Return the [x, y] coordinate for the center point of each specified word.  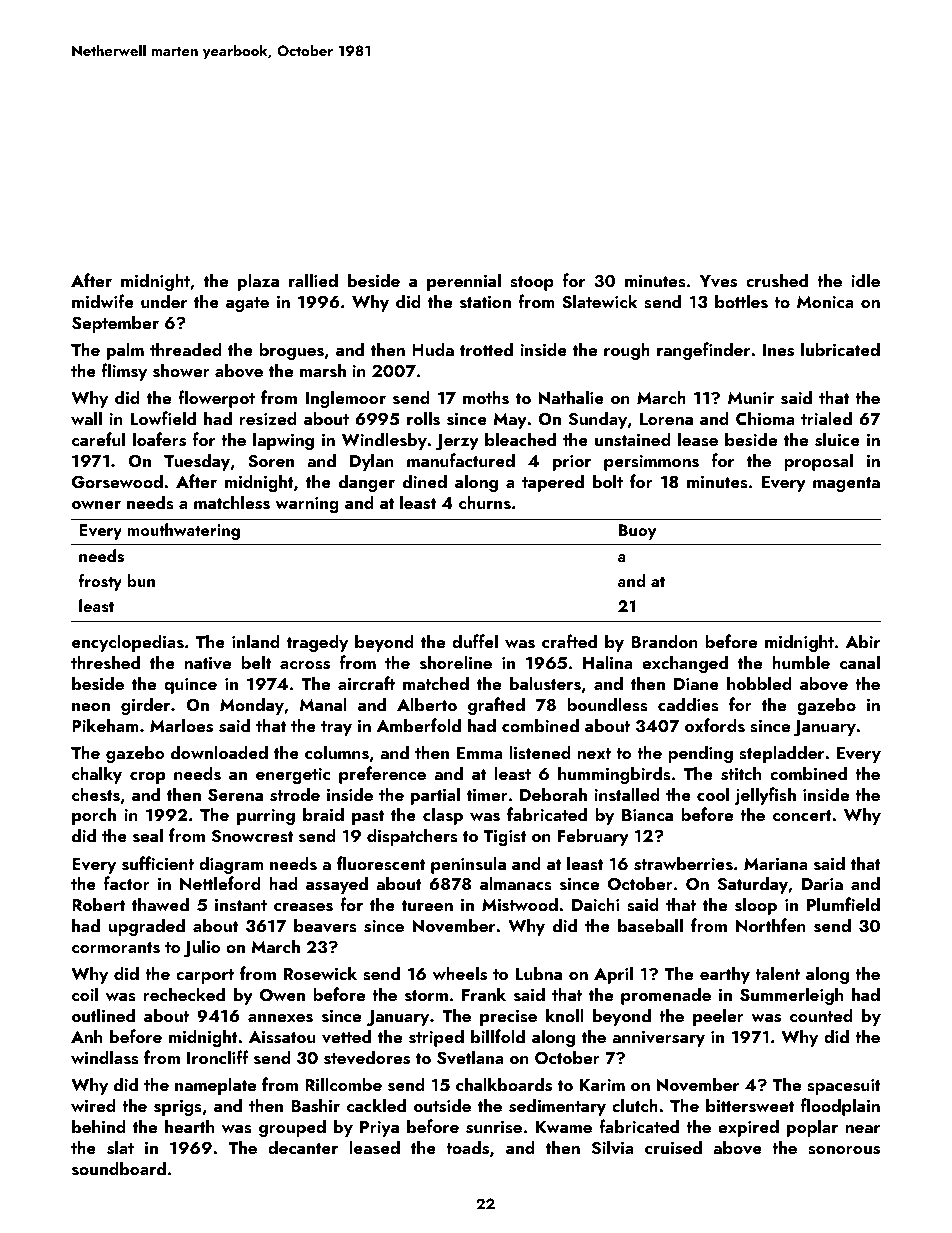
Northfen [771, 925]
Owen [282, 995]
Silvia [613, 1147]
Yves [718, 281]
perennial [464, 282]
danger [367, 483]
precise [508, 1018]
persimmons [651, 463]
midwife [103, 301]
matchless [232, 502]
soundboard [119, 1168]
